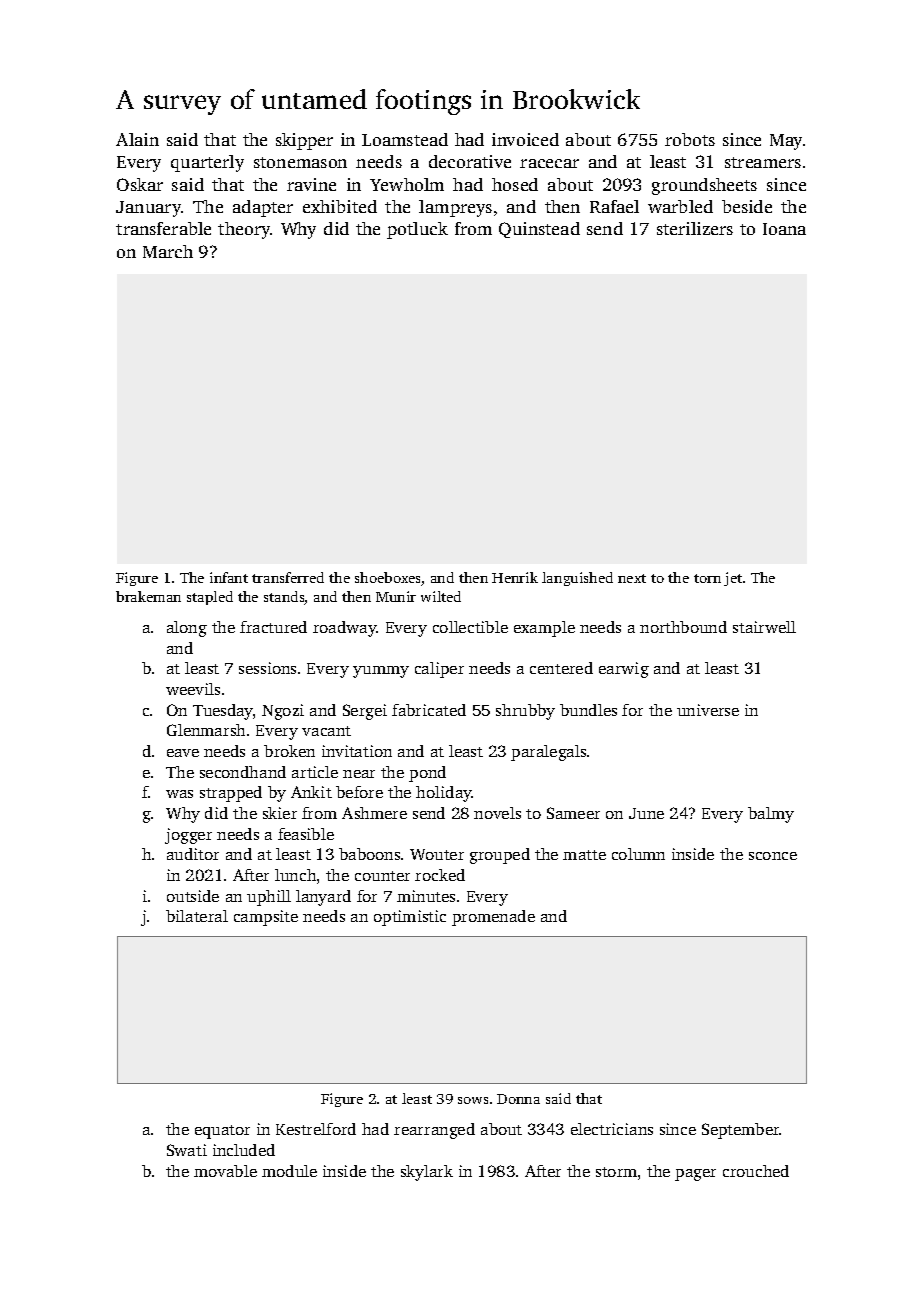  Describe the element at coordinates (244, 230) in the screenshot. I see `theory` at that location.
